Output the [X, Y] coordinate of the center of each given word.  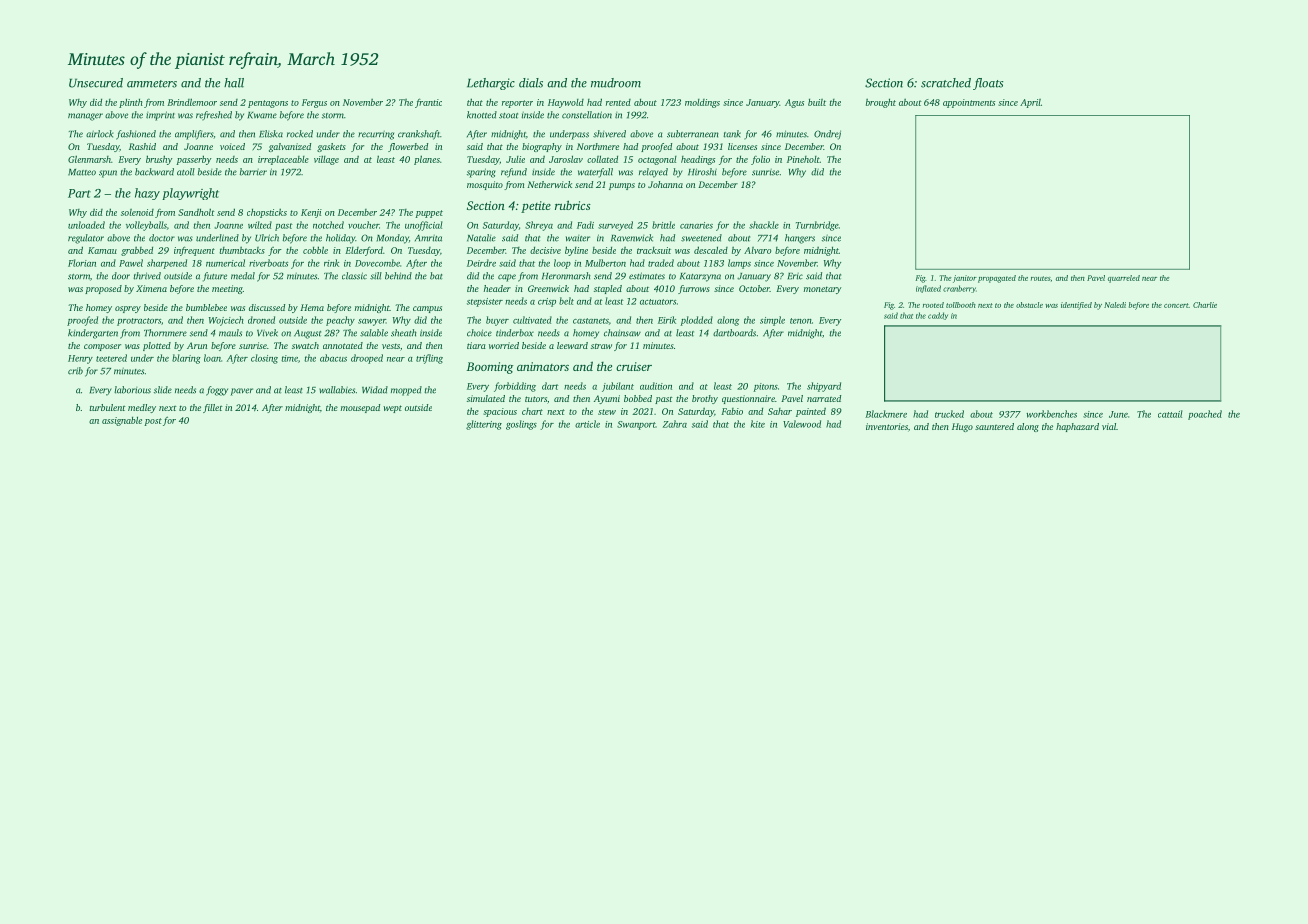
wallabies [337, 390]
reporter [517, 104]
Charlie [1205, 305]
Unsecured [96, 83]
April [1030, 103]
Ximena [151, 288]
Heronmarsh [566, 276]
